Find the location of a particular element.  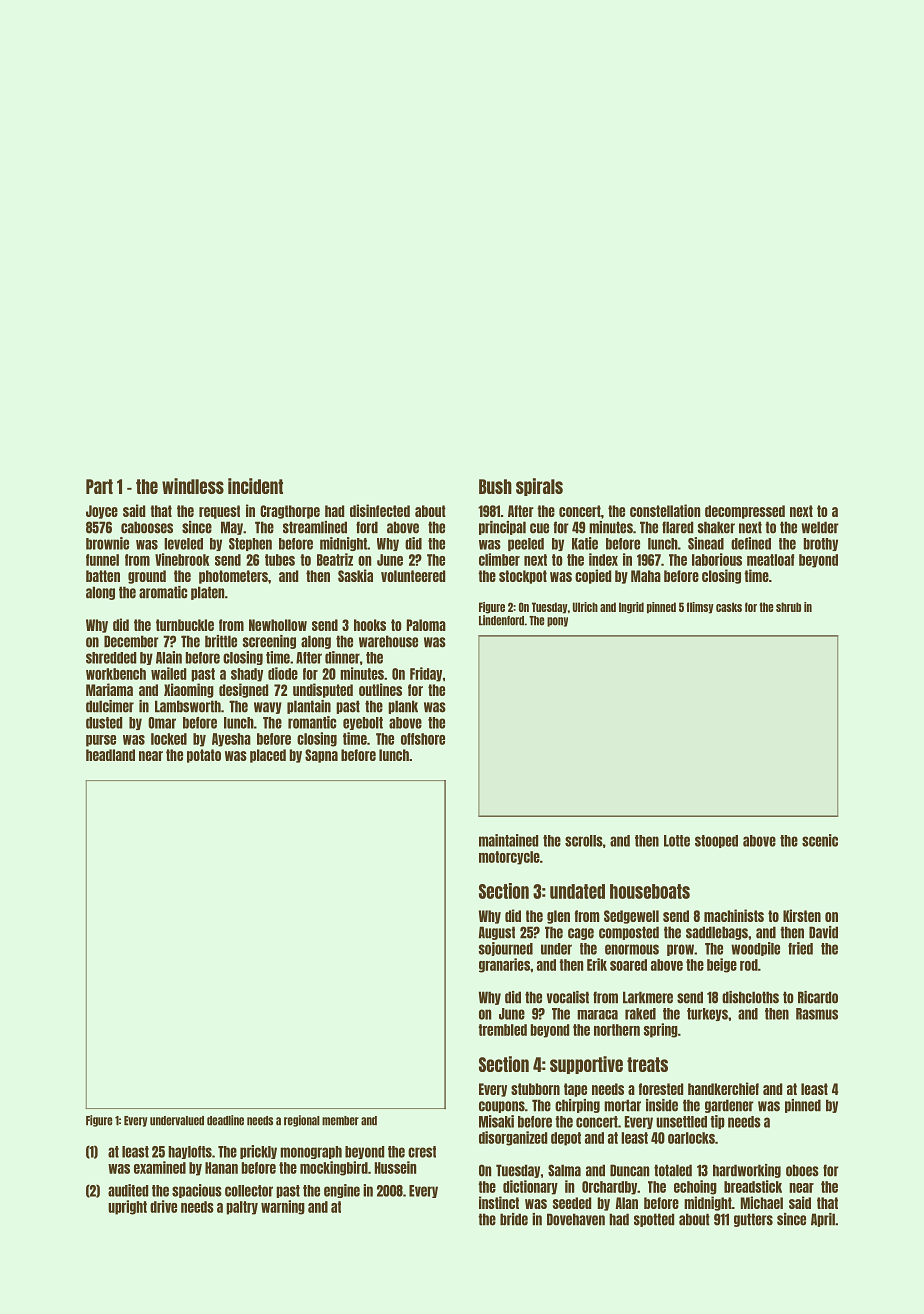

stockpot is located at coordinates (523, 577).
